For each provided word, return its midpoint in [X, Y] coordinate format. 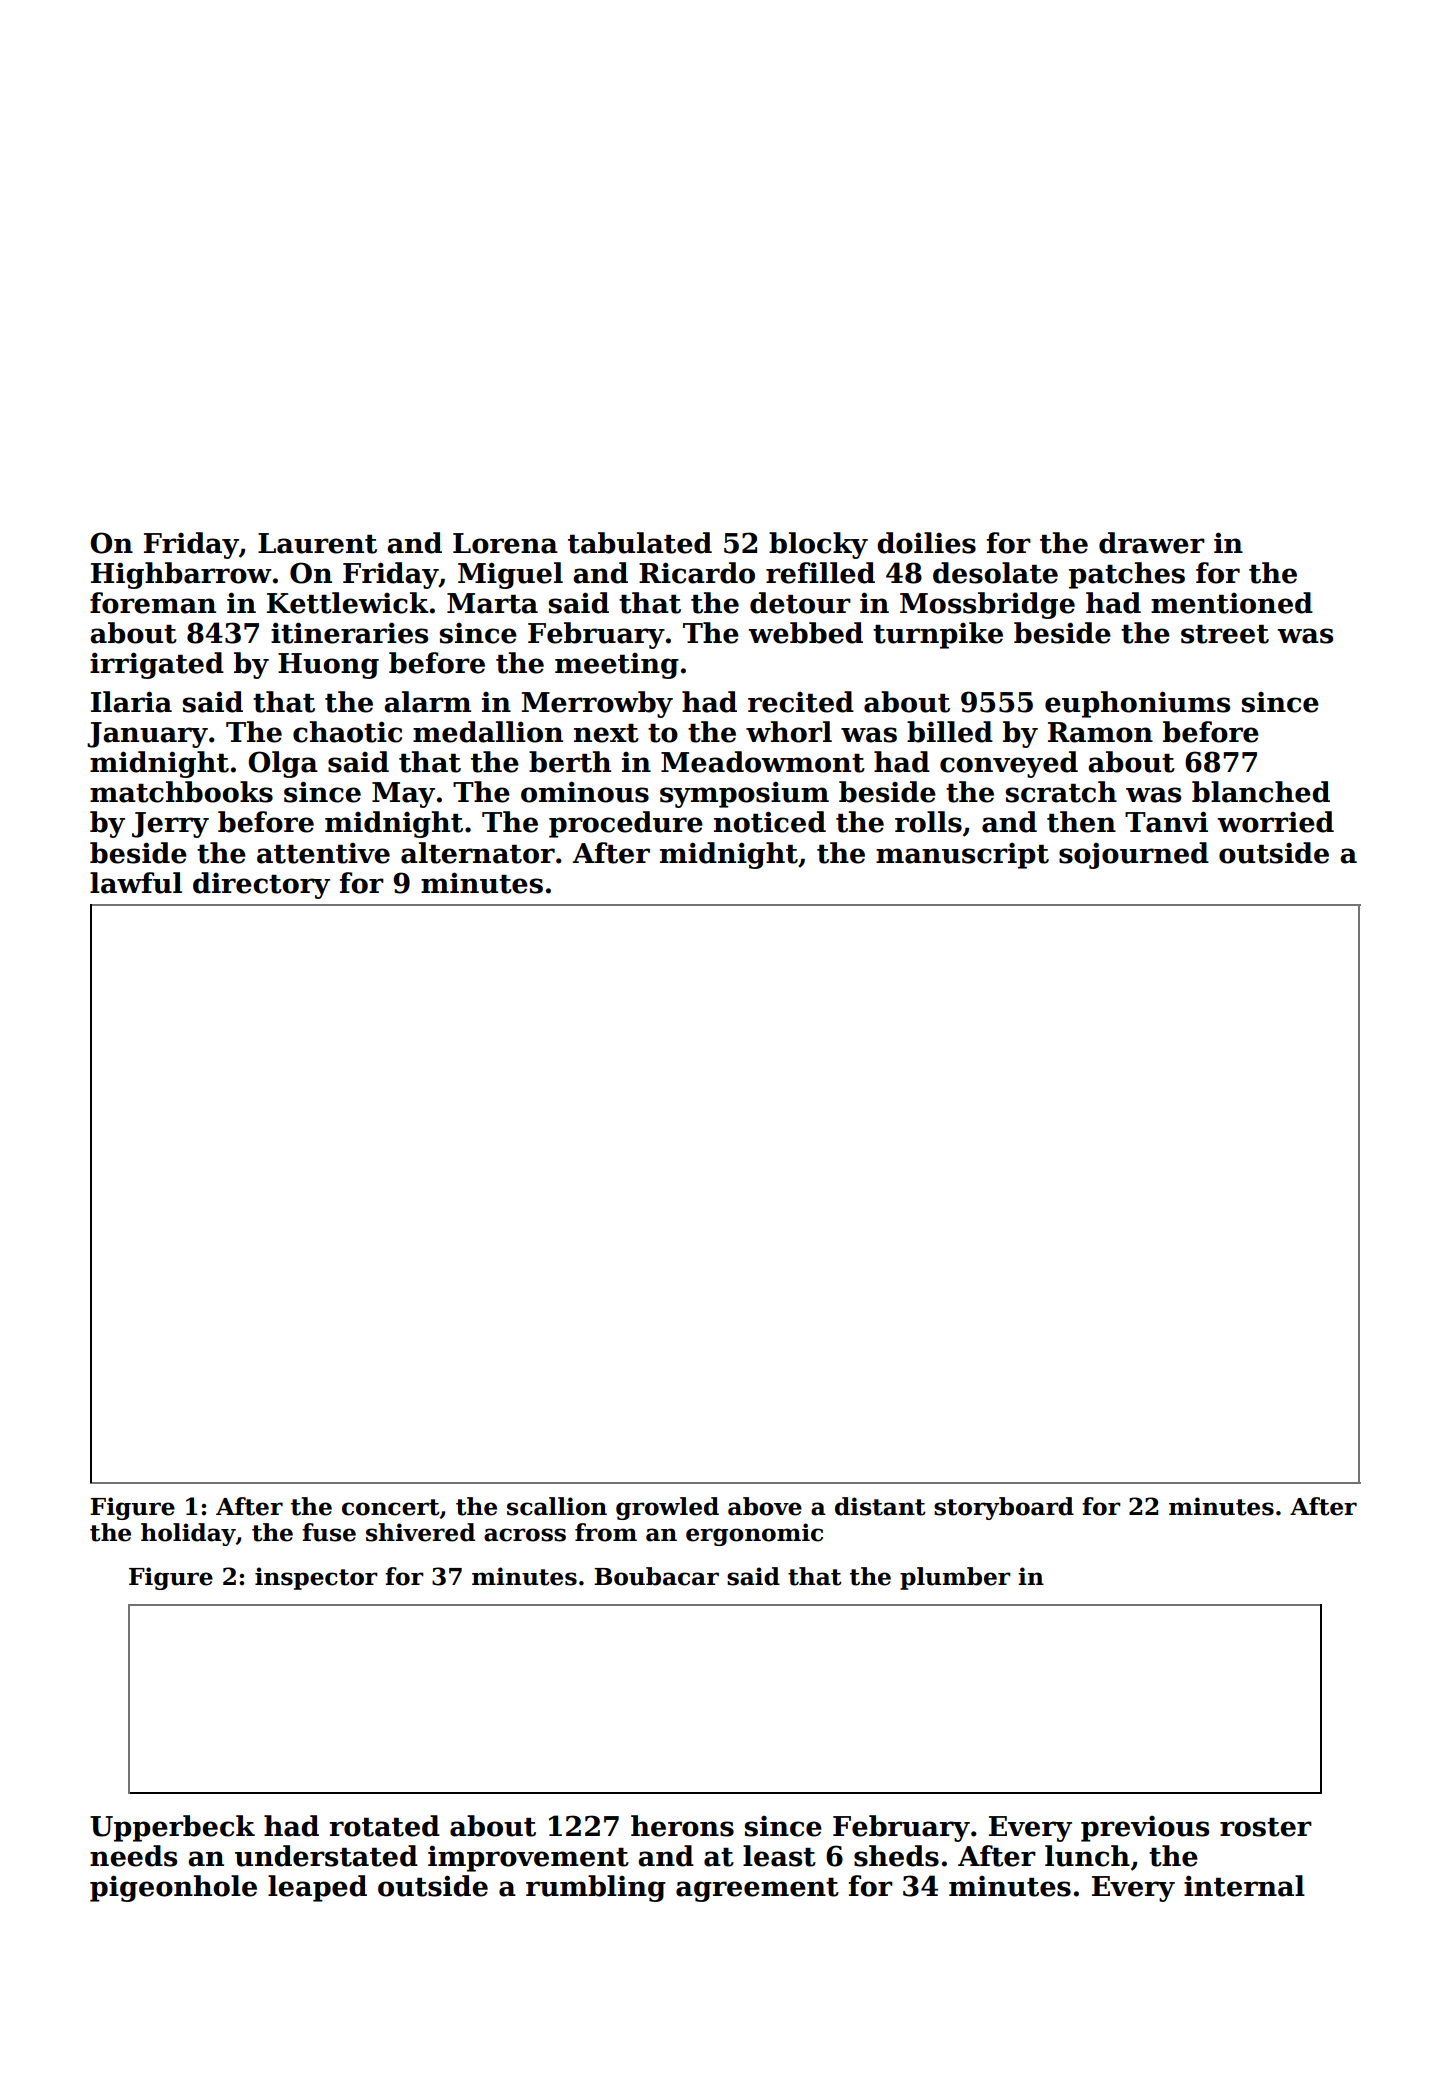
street [1225, 634]
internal [1244, 1886]
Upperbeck [172, 1828]
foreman [153, 603]
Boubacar [656, 1576]
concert [391, 1507]
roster [1266, 1827]
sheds [896, 1856]
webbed [805, 633]
